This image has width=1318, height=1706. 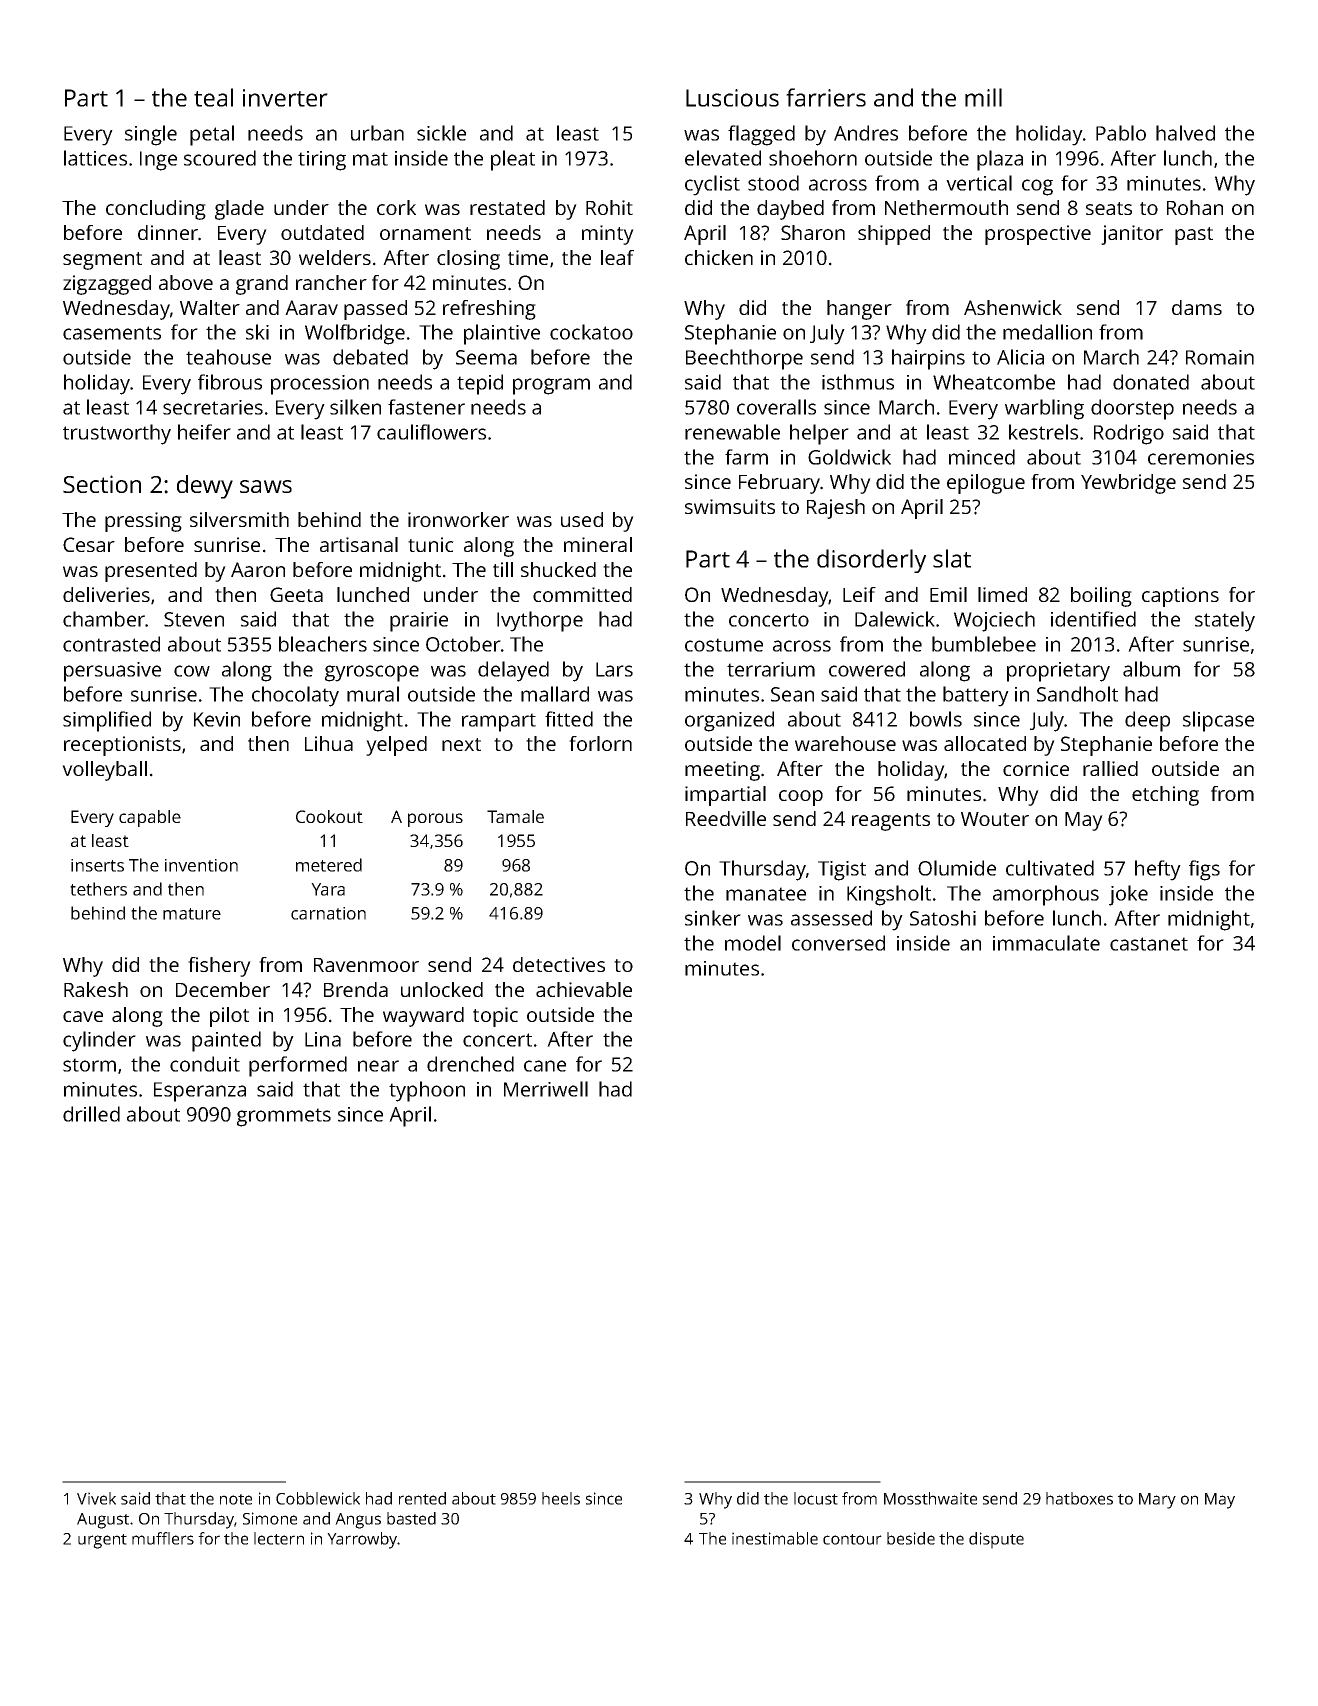 What do you see at coordinates (838, 943) in the image?
I see `conversed` at bounding box center [838, 943].
